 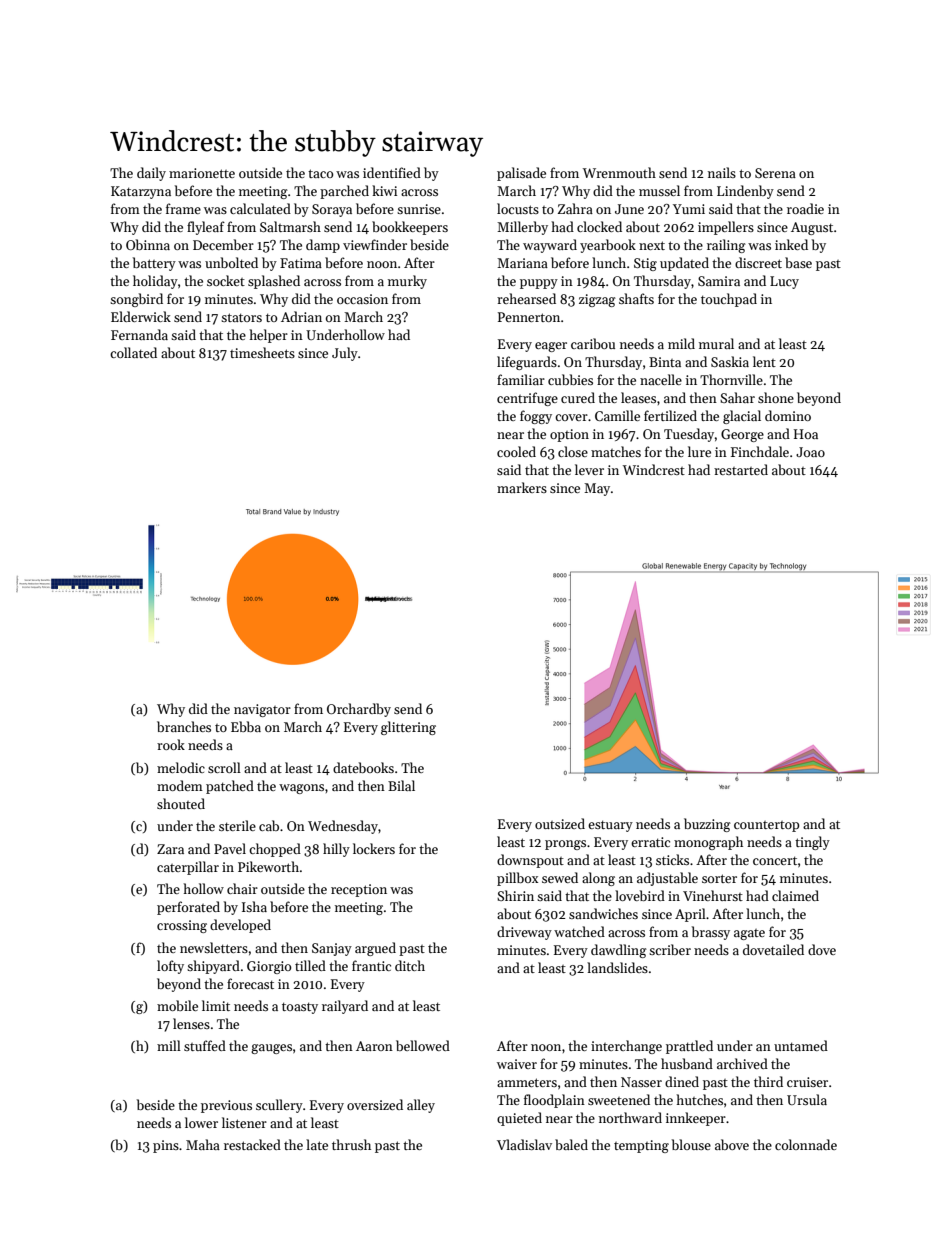 I want to click on identified, so click(x=392, y=172).
